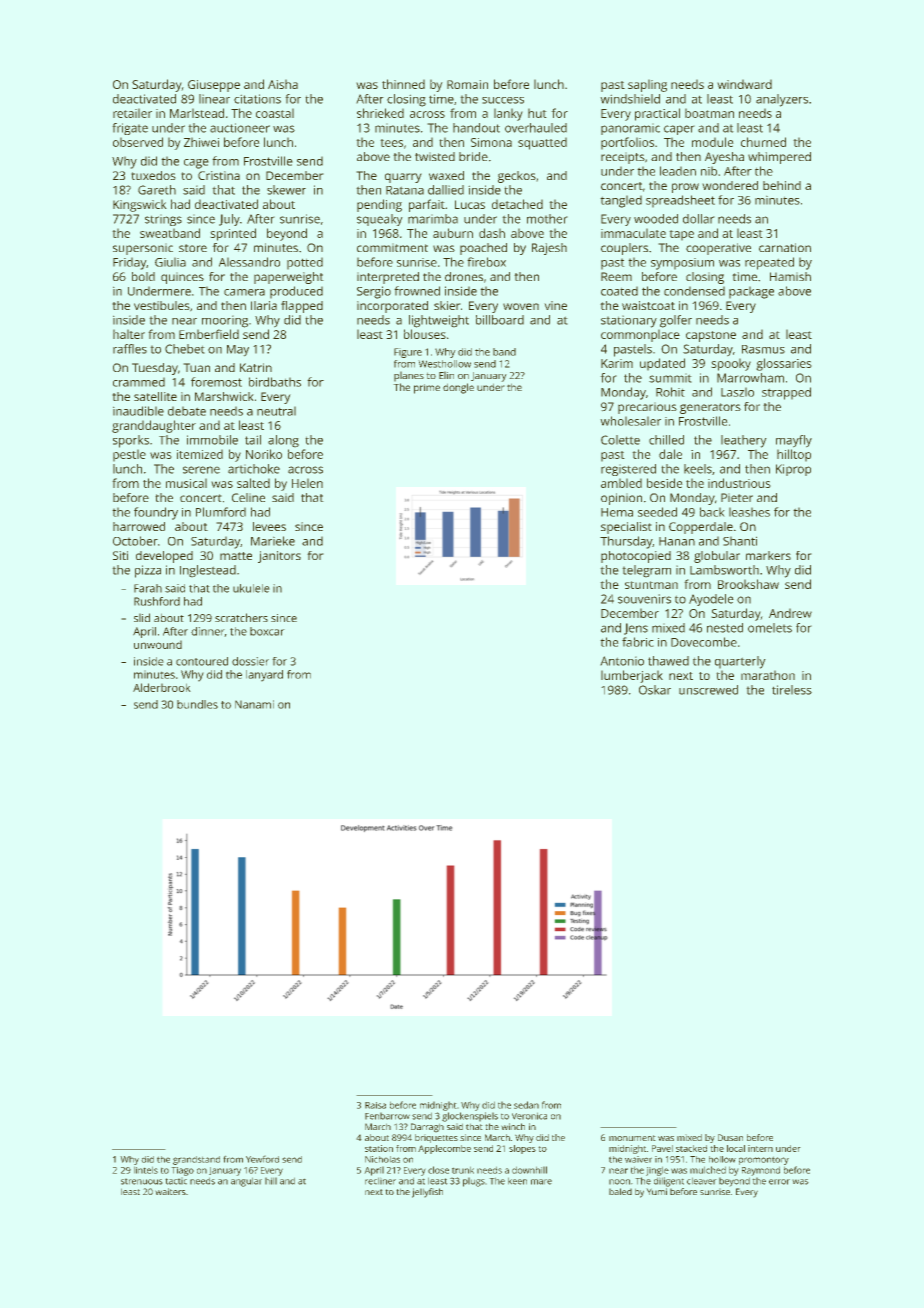  What do you see at coordinates (254, 704) in the screenshot?
I see `Nanami` at bounding box center [254, 704].
